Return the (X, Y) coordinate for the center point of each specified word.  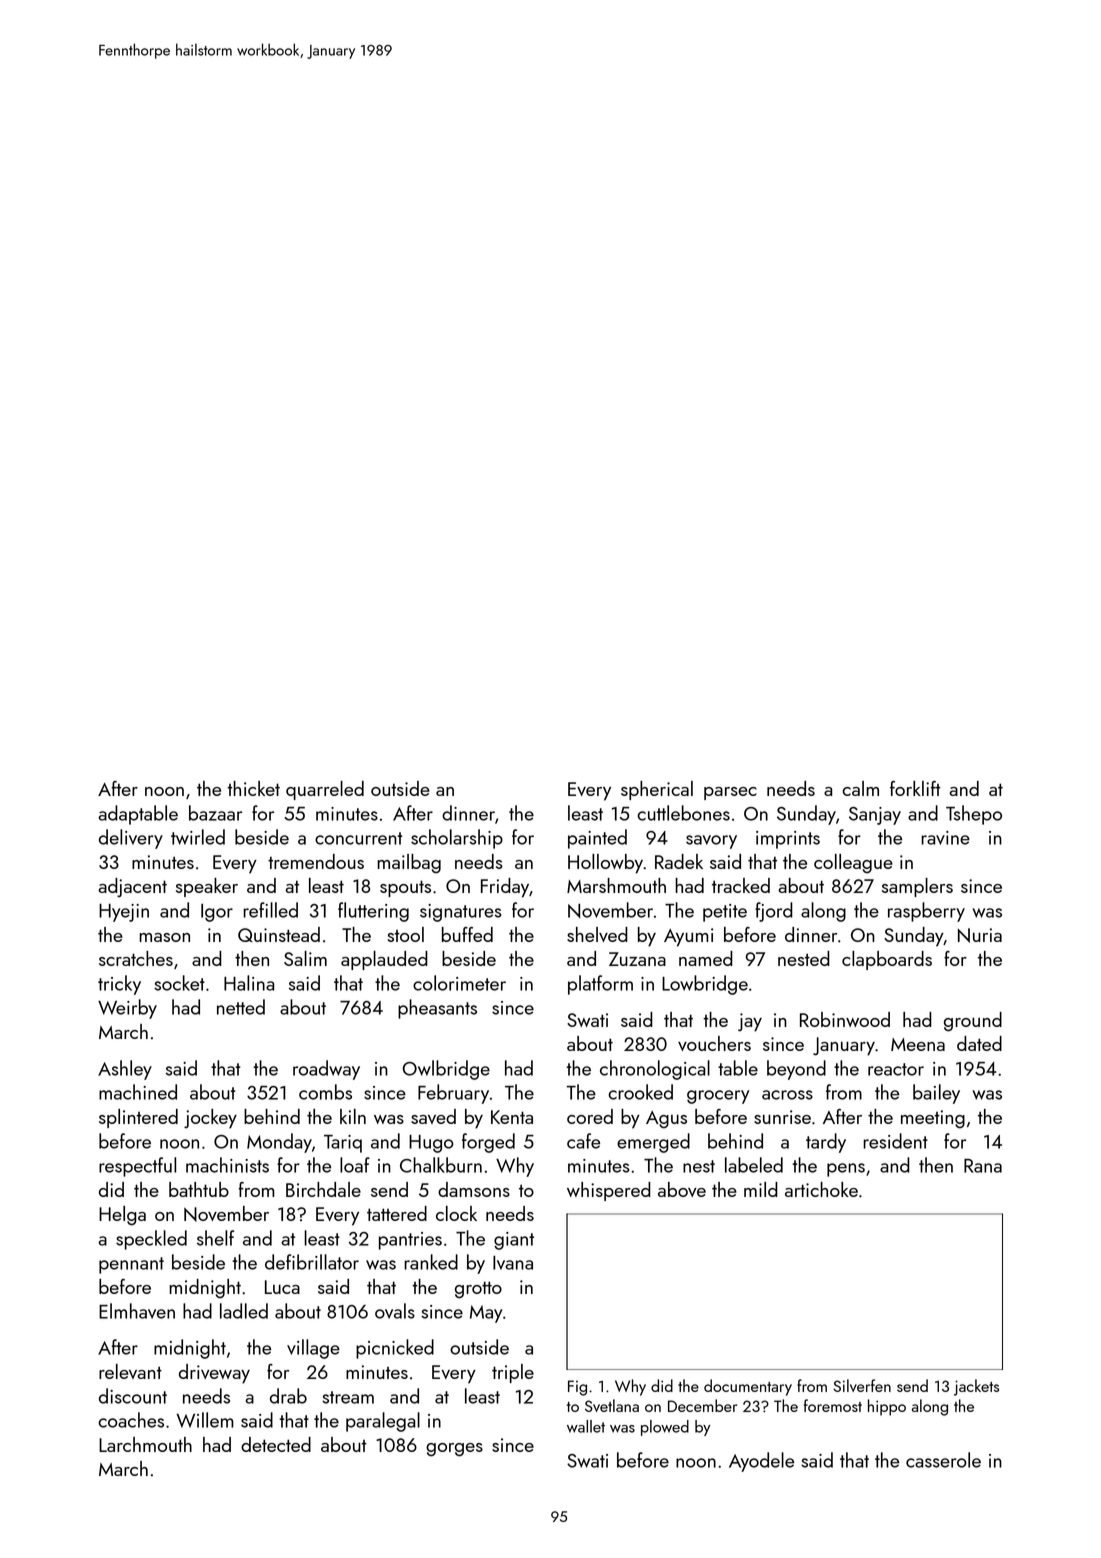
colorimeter (459, 983)
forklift (915, 788)
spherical (657, 790)
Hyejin (124, 913)
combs (325, 1092)
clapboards (887, 960)
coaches (131, 1420)
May (486, 1314)
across (787, 1095)
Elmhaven (137, 1311)
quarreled (325, 790)
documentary (748, 1387)
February (453, 1094)
